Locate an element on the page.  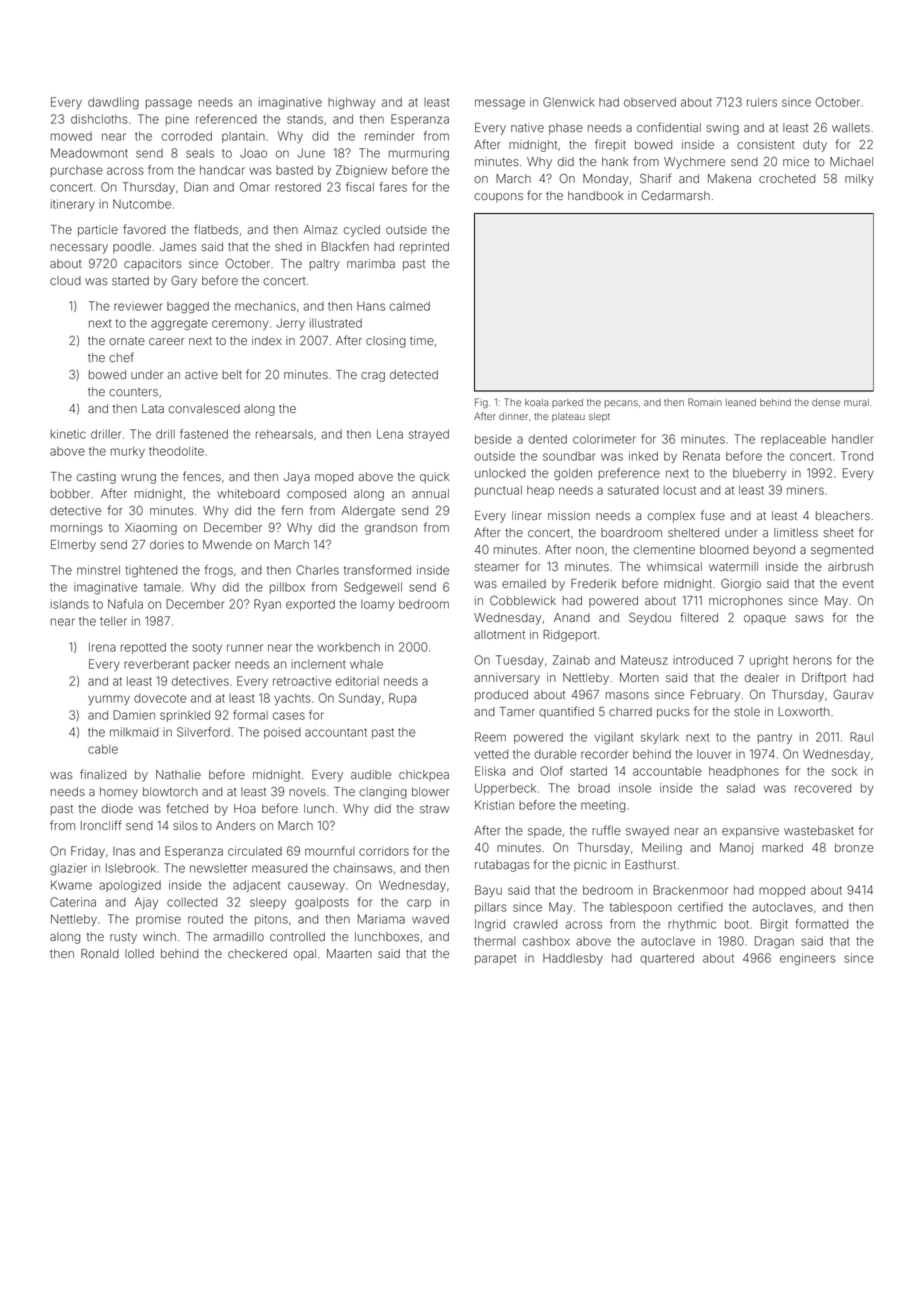
islands is located at coordinates (70, 604).
